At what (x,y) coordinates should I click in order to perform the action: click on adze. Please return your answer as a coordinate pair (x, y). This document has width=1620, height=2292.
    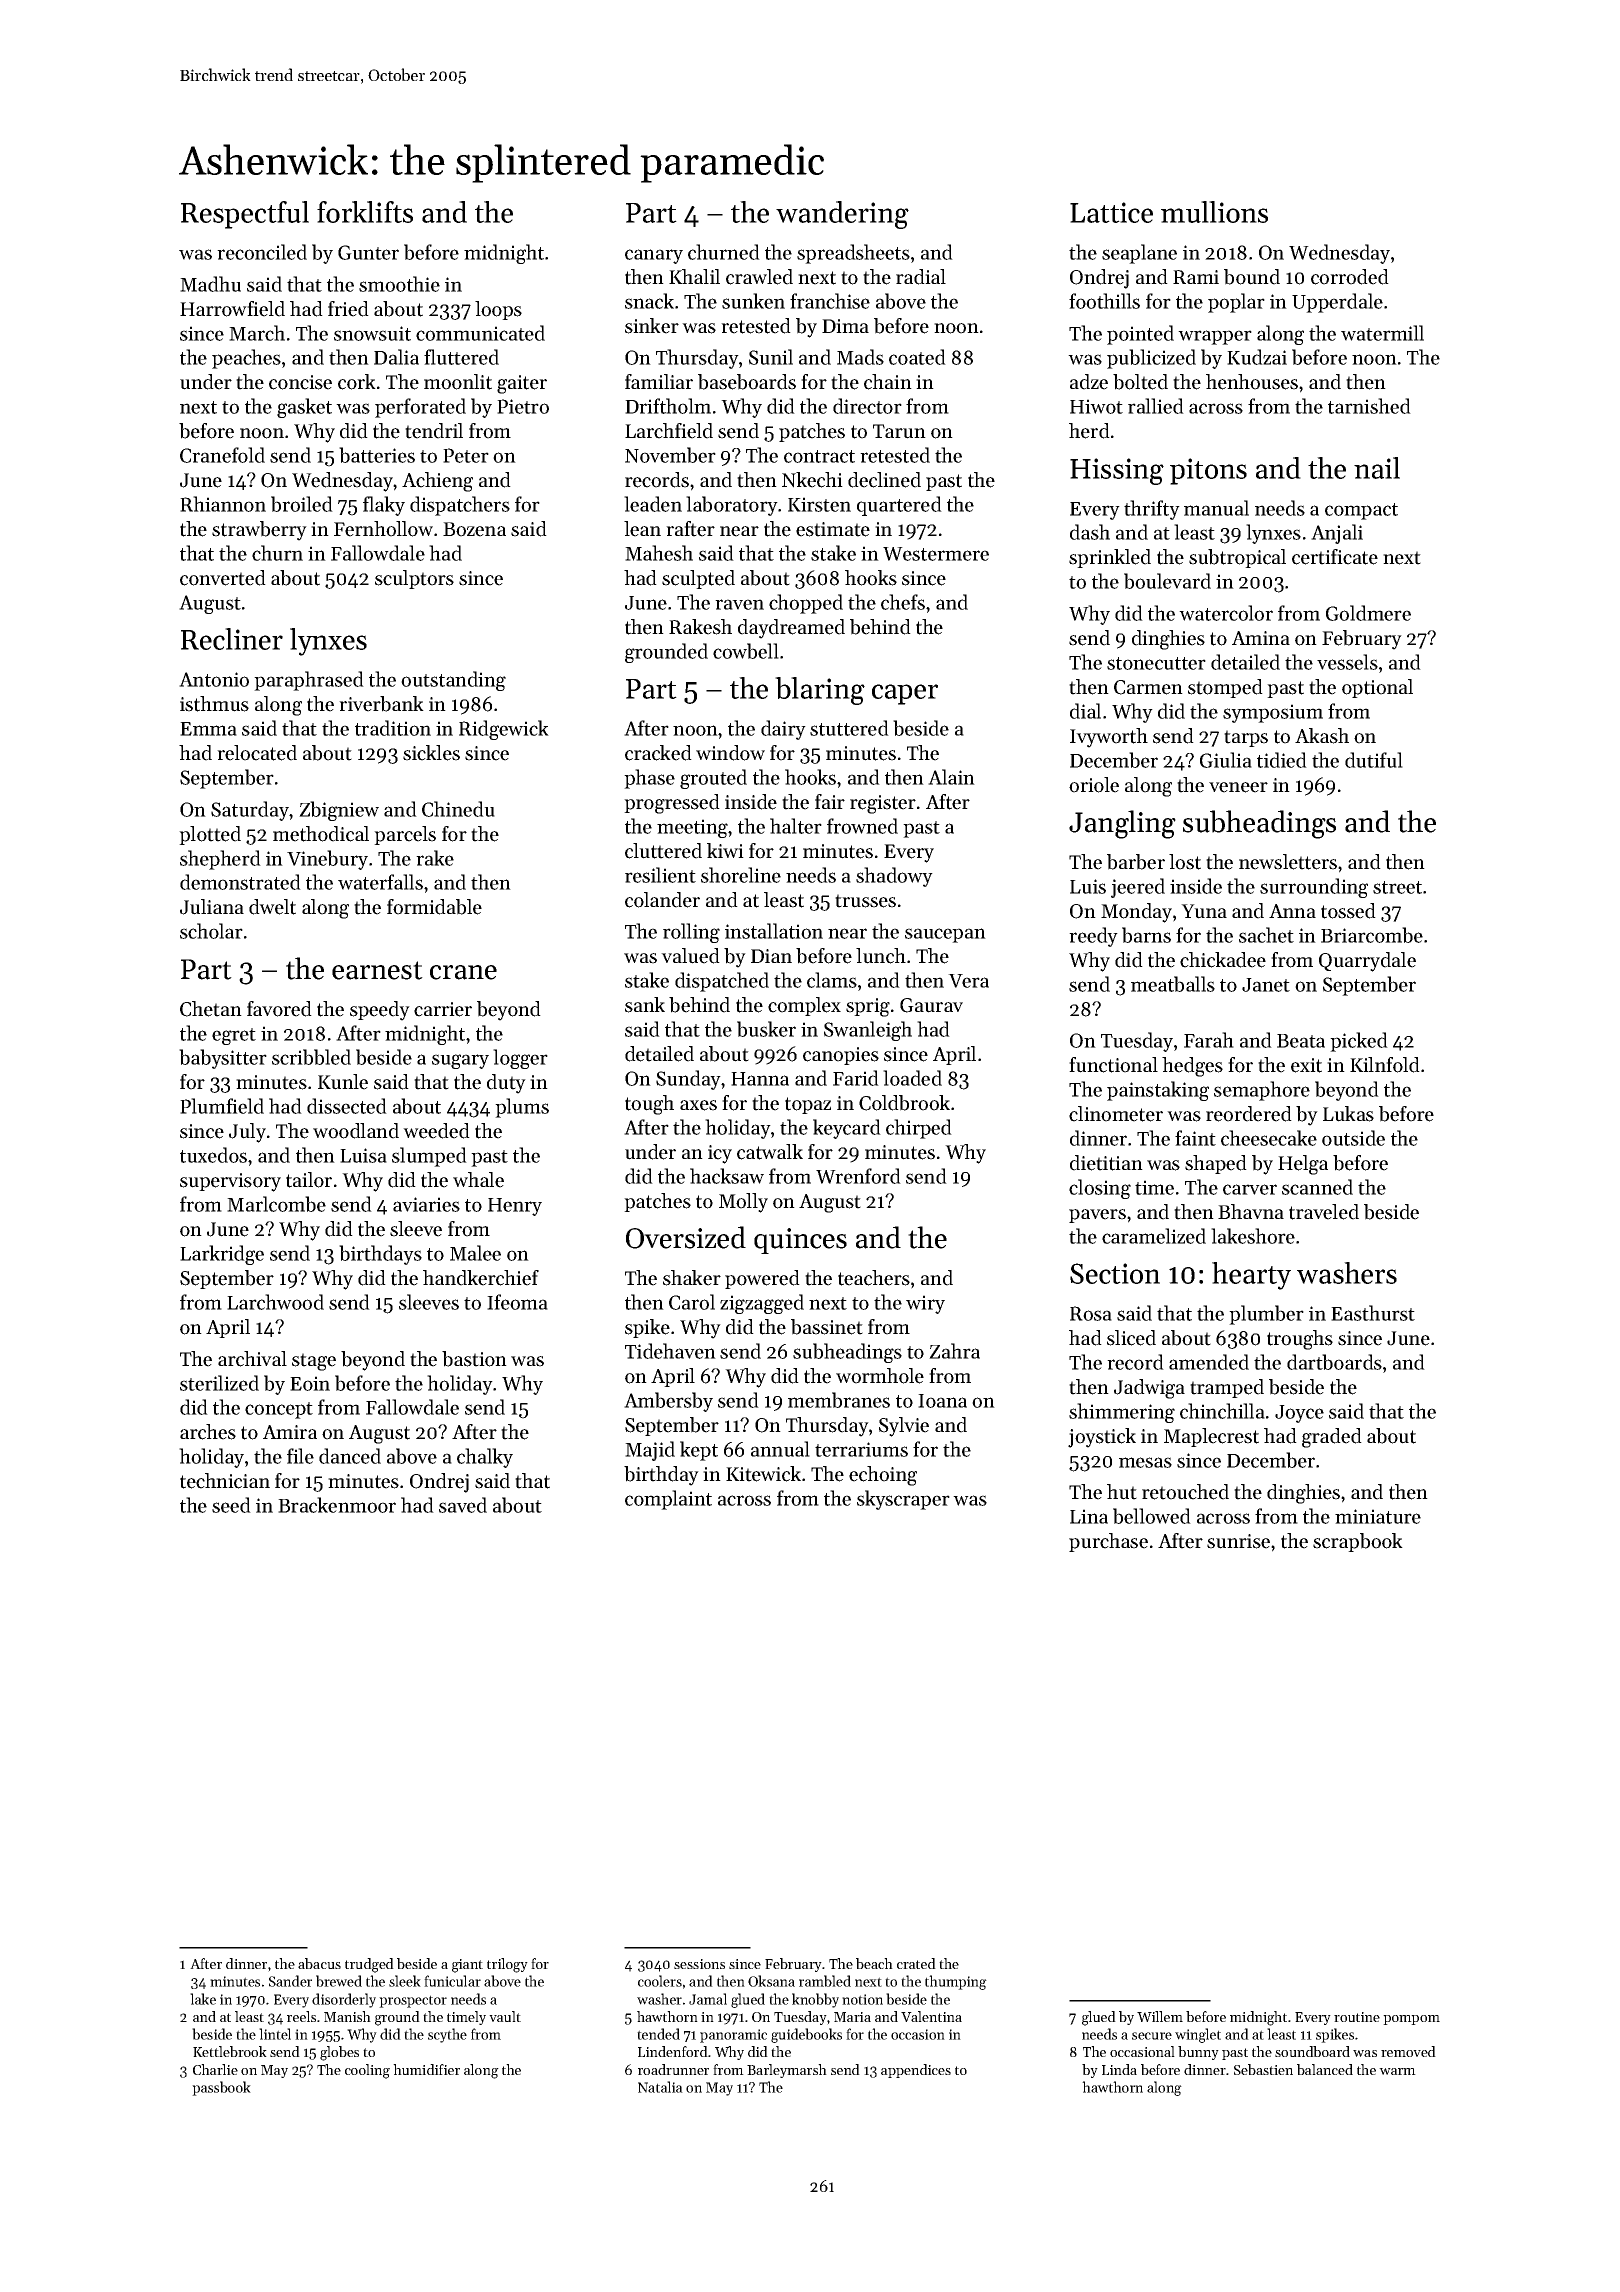
    Looking at the image, I should click on (1089, 382).
